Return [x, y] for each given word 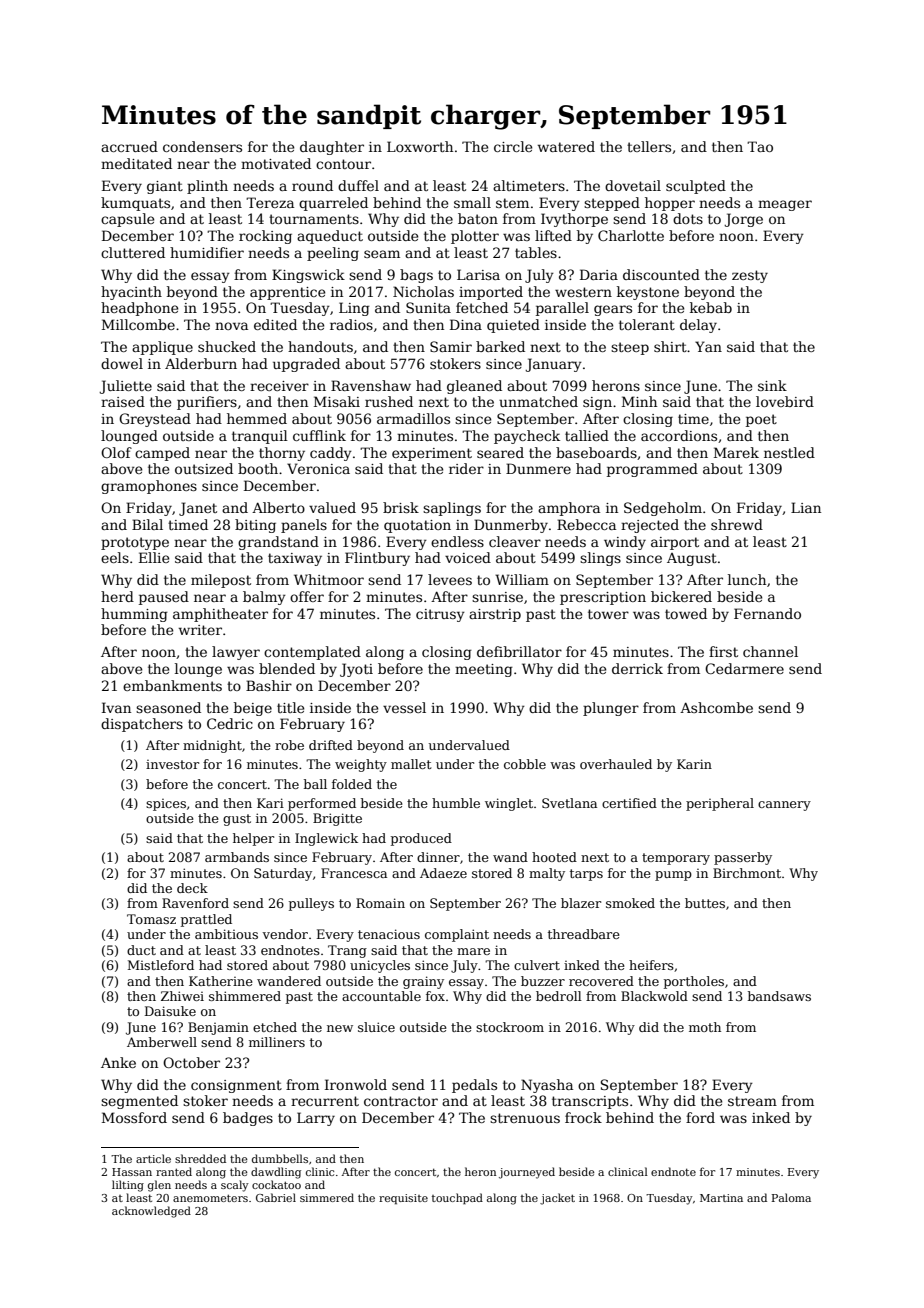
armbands [237, 857]
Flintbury [377, 559]
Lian [806, 507]
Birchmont [747, 873]
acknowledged [151, 1212]
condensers [202, 146]
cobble [525, 764]
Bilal [147, 524]
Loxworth [420, 146]
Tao [760, 146]
